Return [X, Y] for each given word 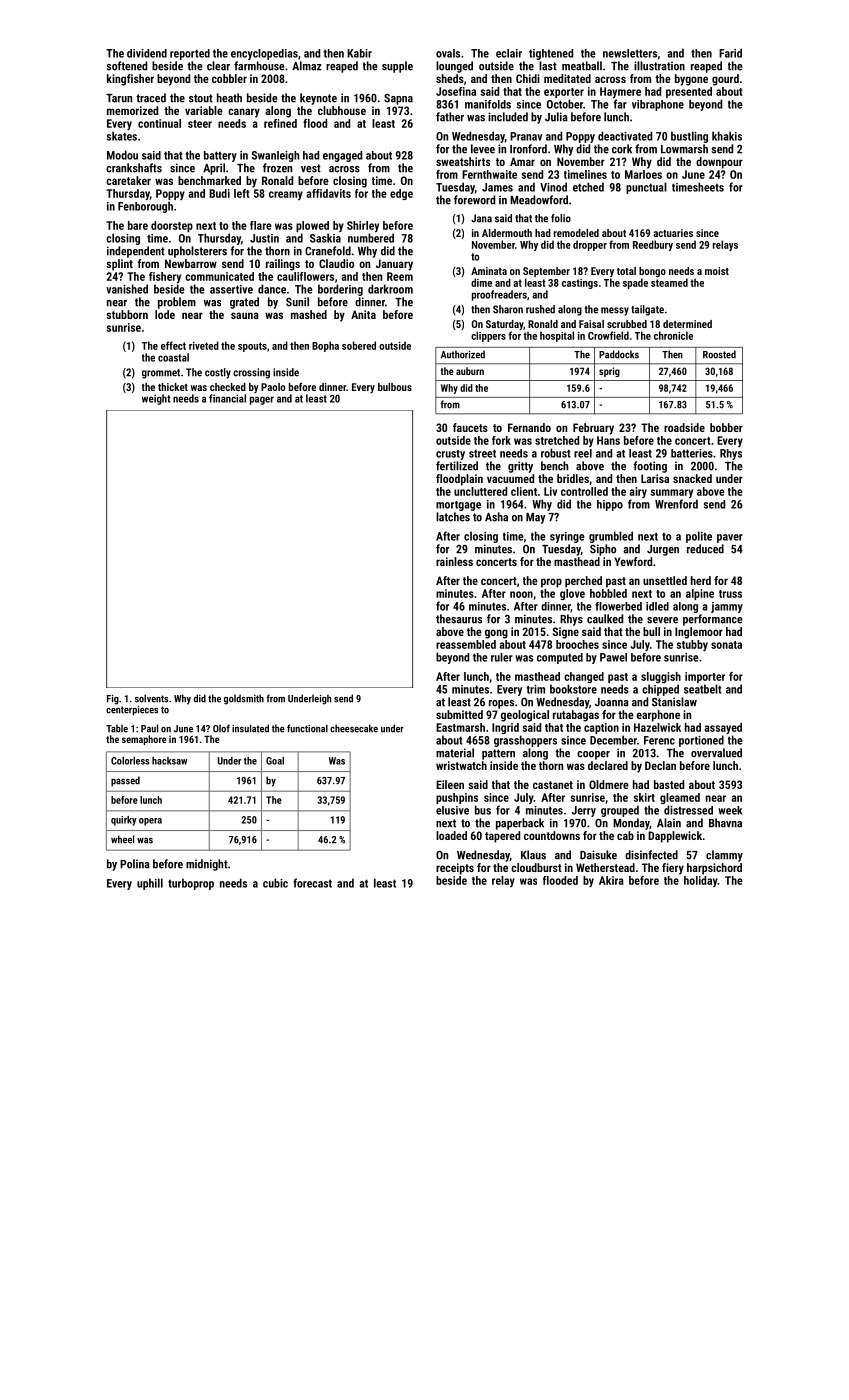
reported [190, 54]
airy [638, 492]
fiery [673, 869]
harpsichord [714, 869]
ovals [448, 53]
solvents [151, 698]
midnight [207, 865]
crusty [450, 455]
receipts [455, 869]
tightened [551, 54]
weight [156, 399]
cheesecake [354, 728]
